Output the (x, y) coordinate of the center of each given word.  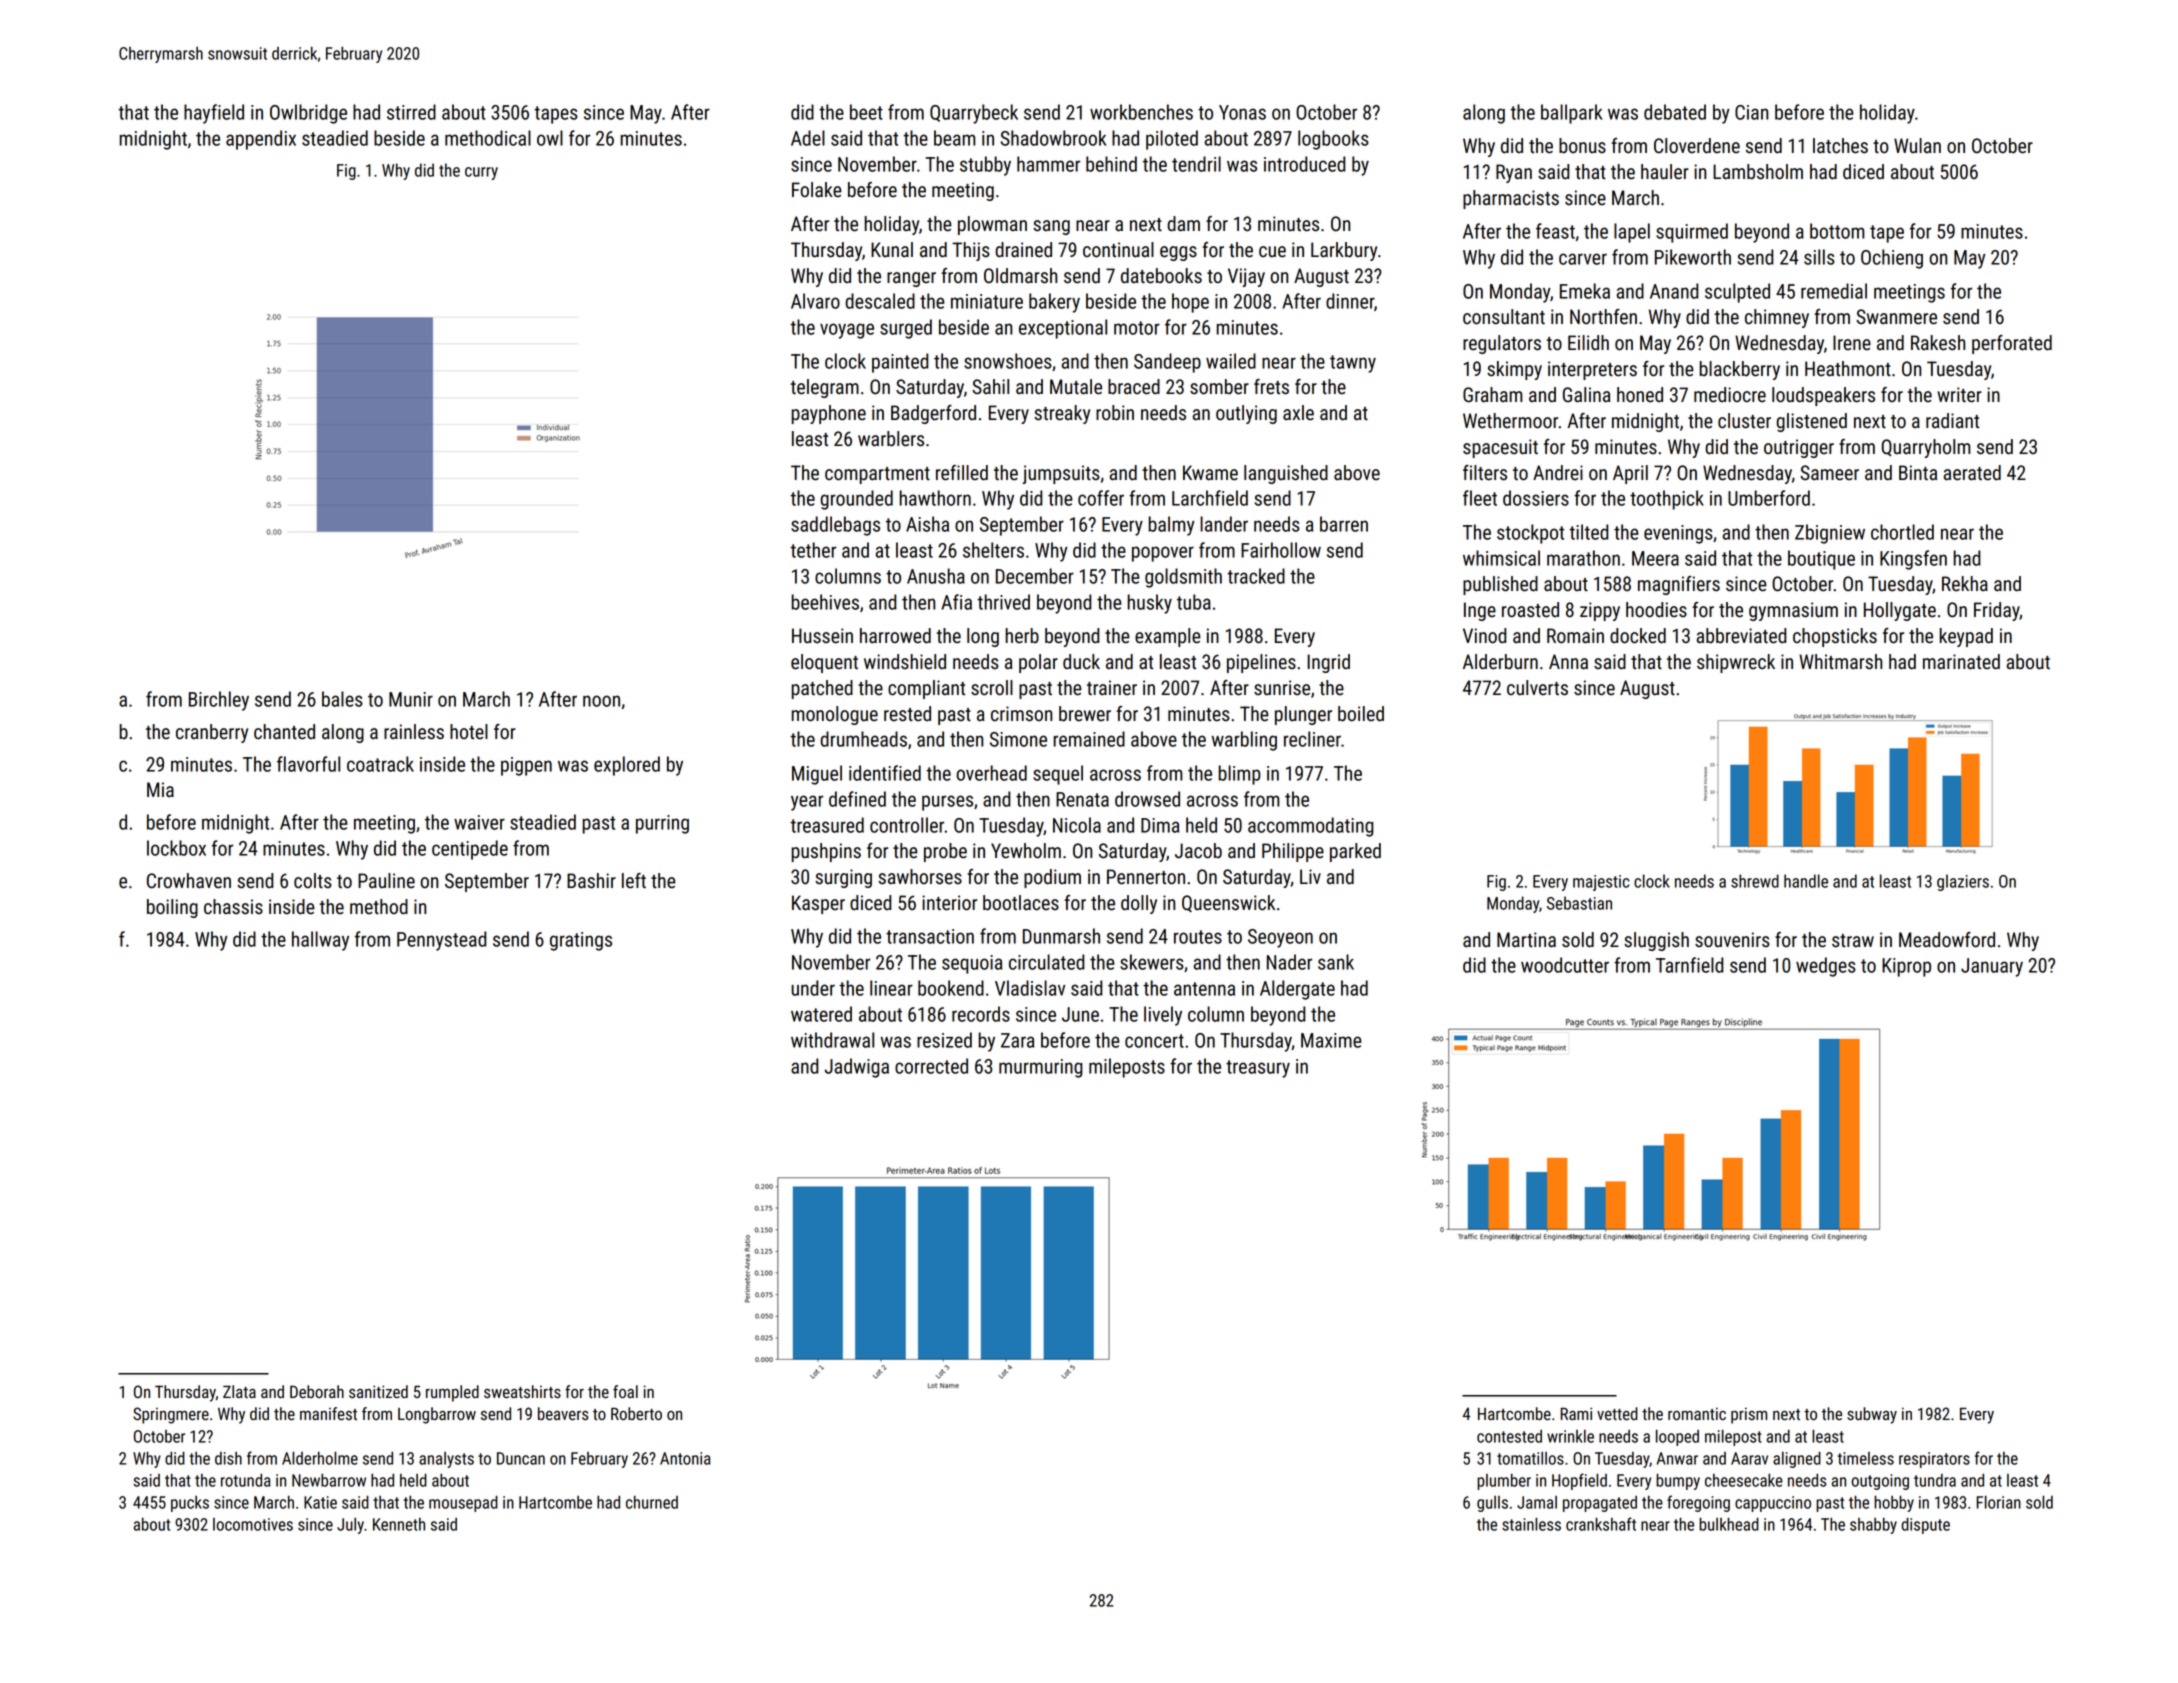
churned (652, 1502)
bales (342, 699)
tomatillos (1530, 1458)
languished (1286, 474)
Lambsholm (1758, 172)
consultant (1504, 317)
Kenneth (399, 1524)
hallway (320, 941)
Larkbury (1344, 251)
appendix (261, 140)
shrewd (1755, 881)
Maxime (1331, 1040)
